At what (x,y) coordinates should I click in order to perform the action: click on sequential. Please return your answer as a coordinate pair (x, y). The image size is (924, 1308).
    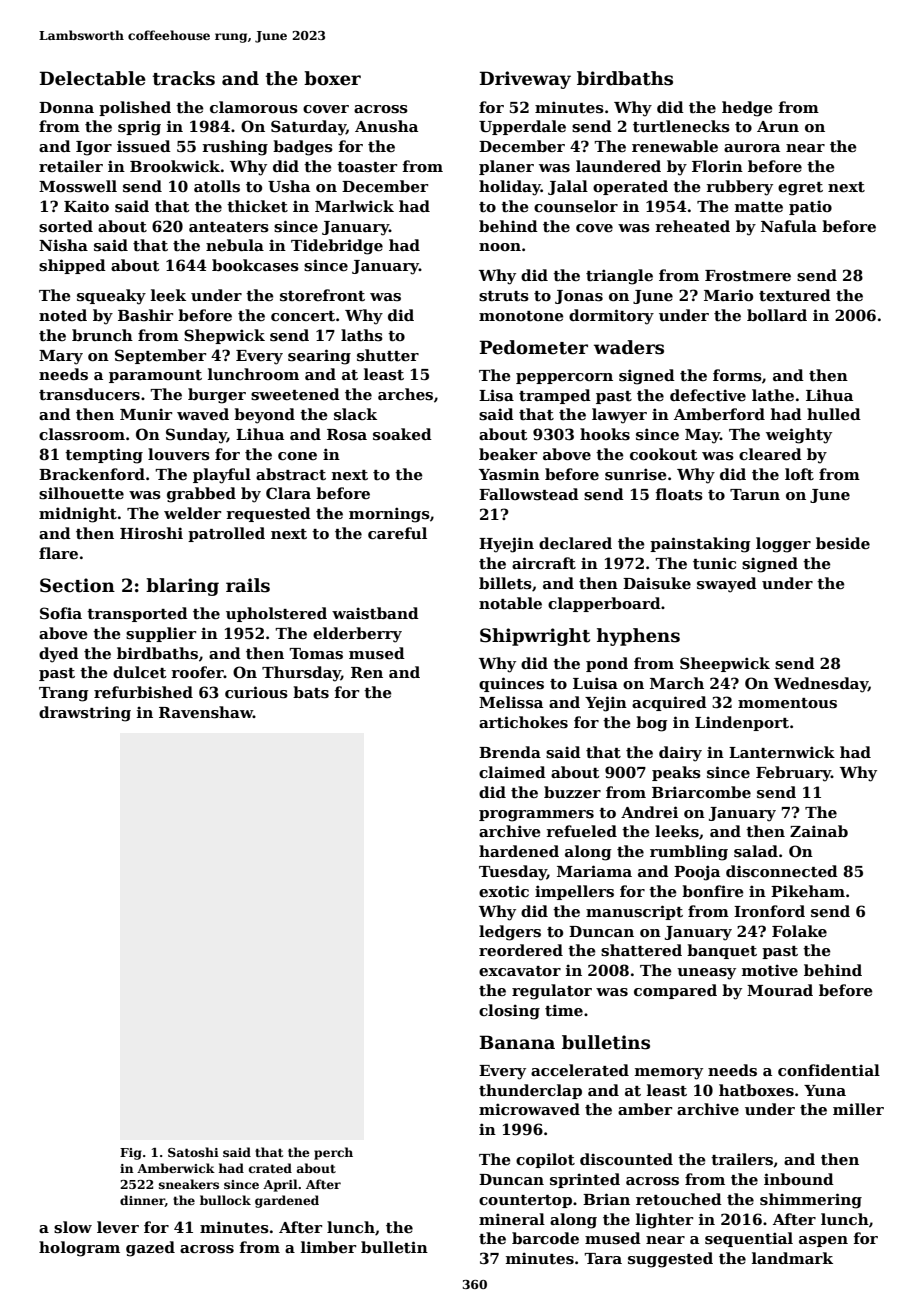
    Looking at the image, I should click on (749, 1239).
